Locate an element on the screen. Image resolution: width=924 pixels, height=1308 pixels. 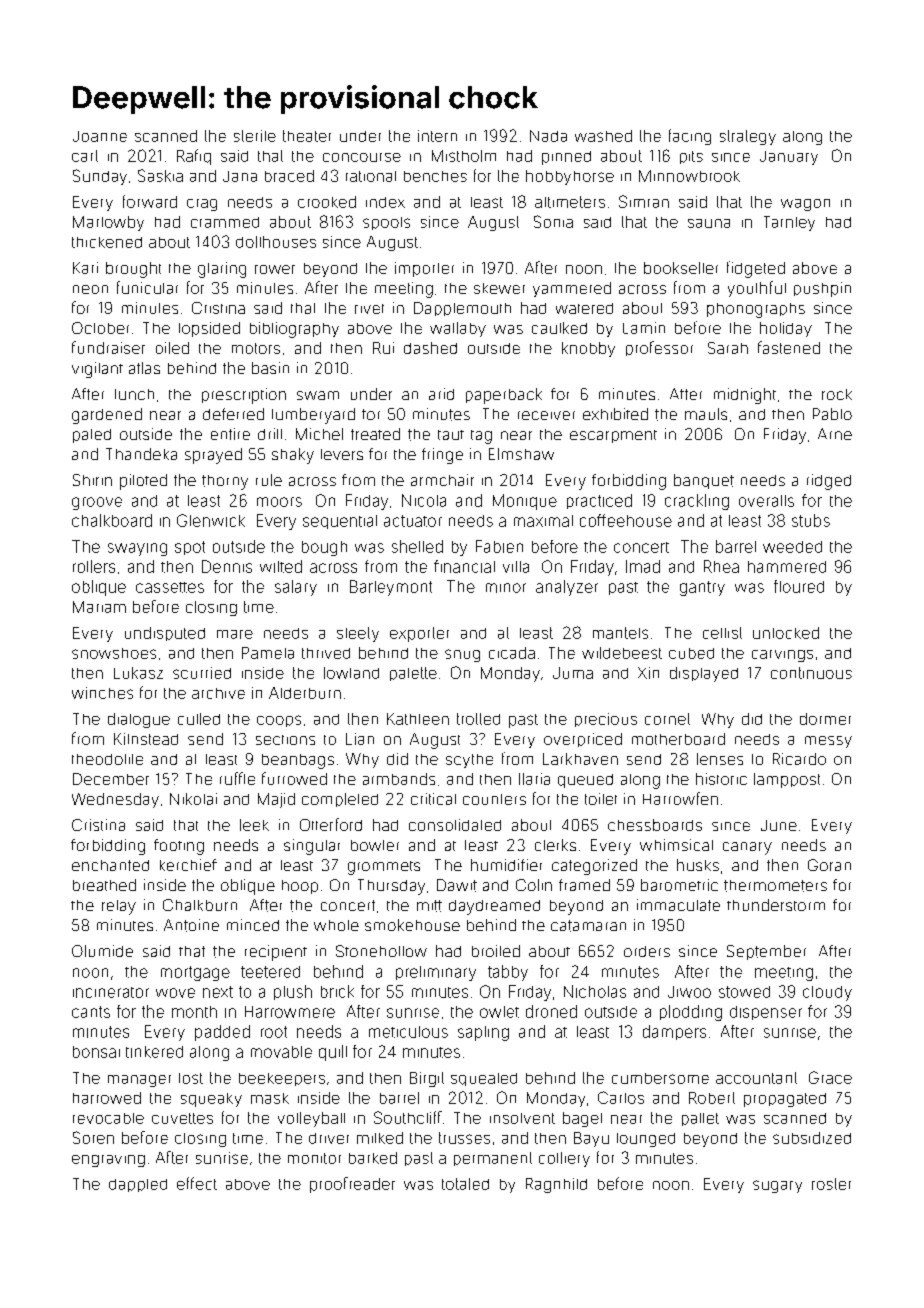
totaled is located at coordinates (465, 1184).
